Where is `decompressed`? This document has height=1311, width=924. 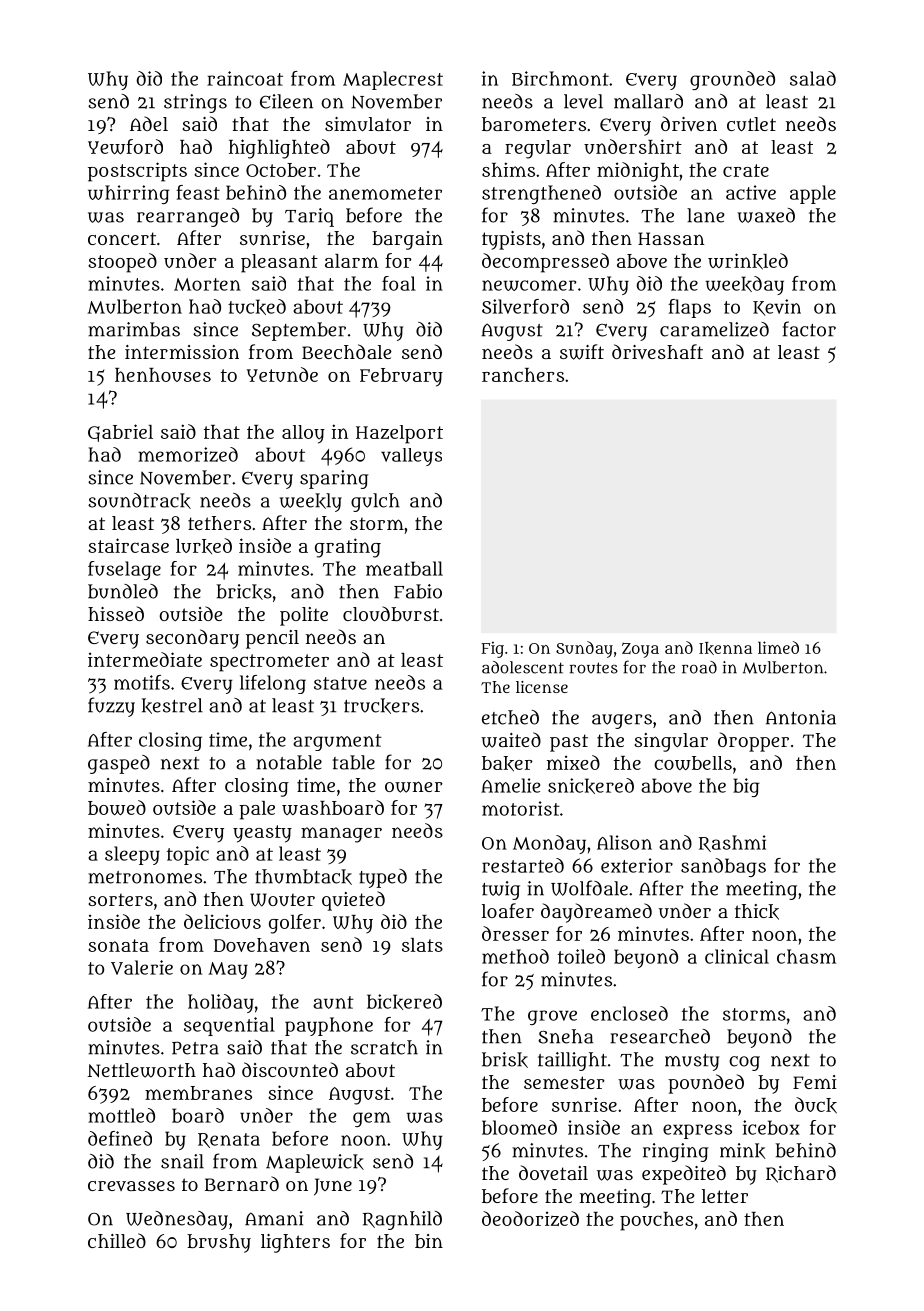 decompressed is located at coordinates (545, 263).
